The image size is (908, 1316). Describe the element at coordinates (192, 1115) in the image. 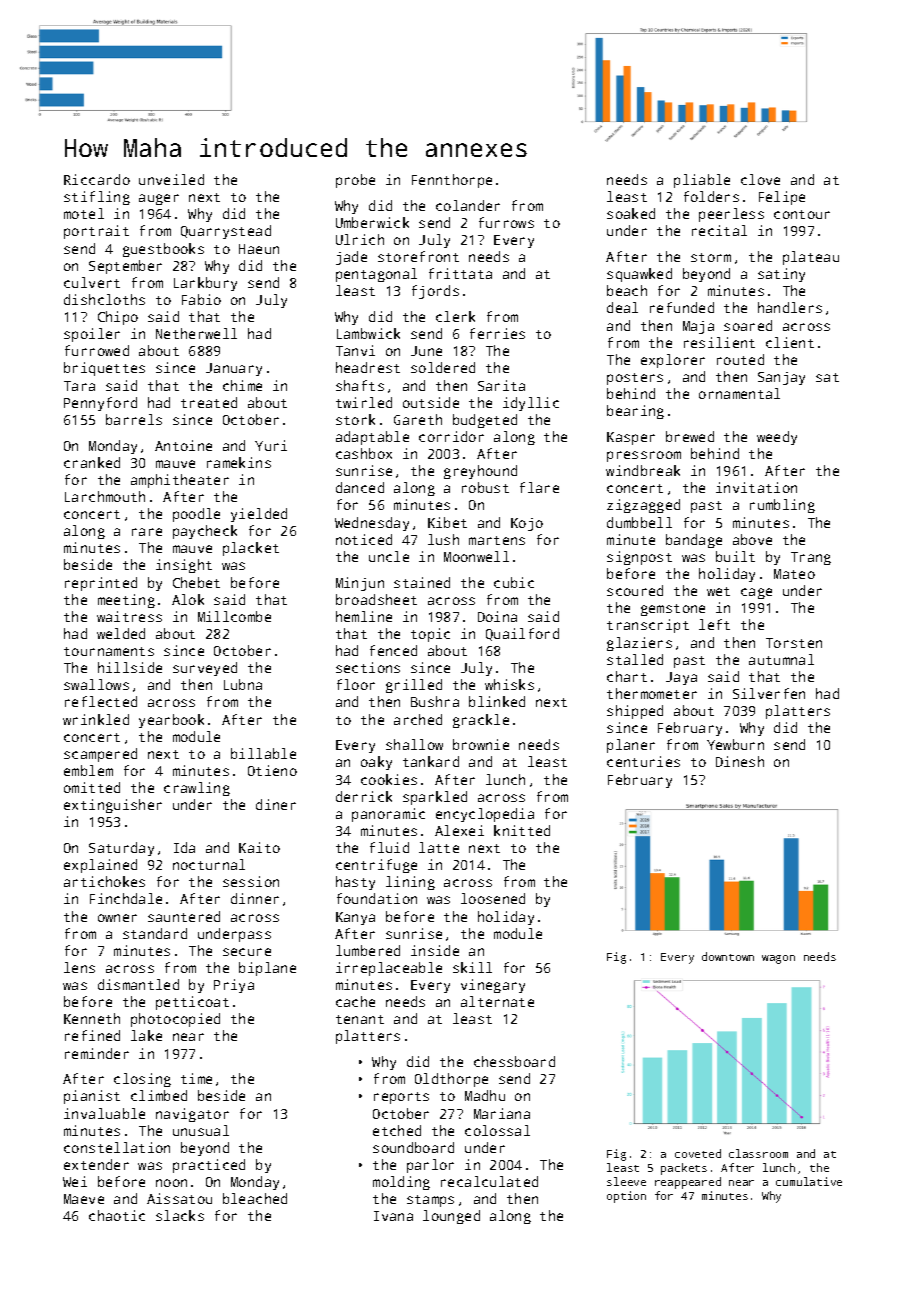

I see `navigator` at that location.
